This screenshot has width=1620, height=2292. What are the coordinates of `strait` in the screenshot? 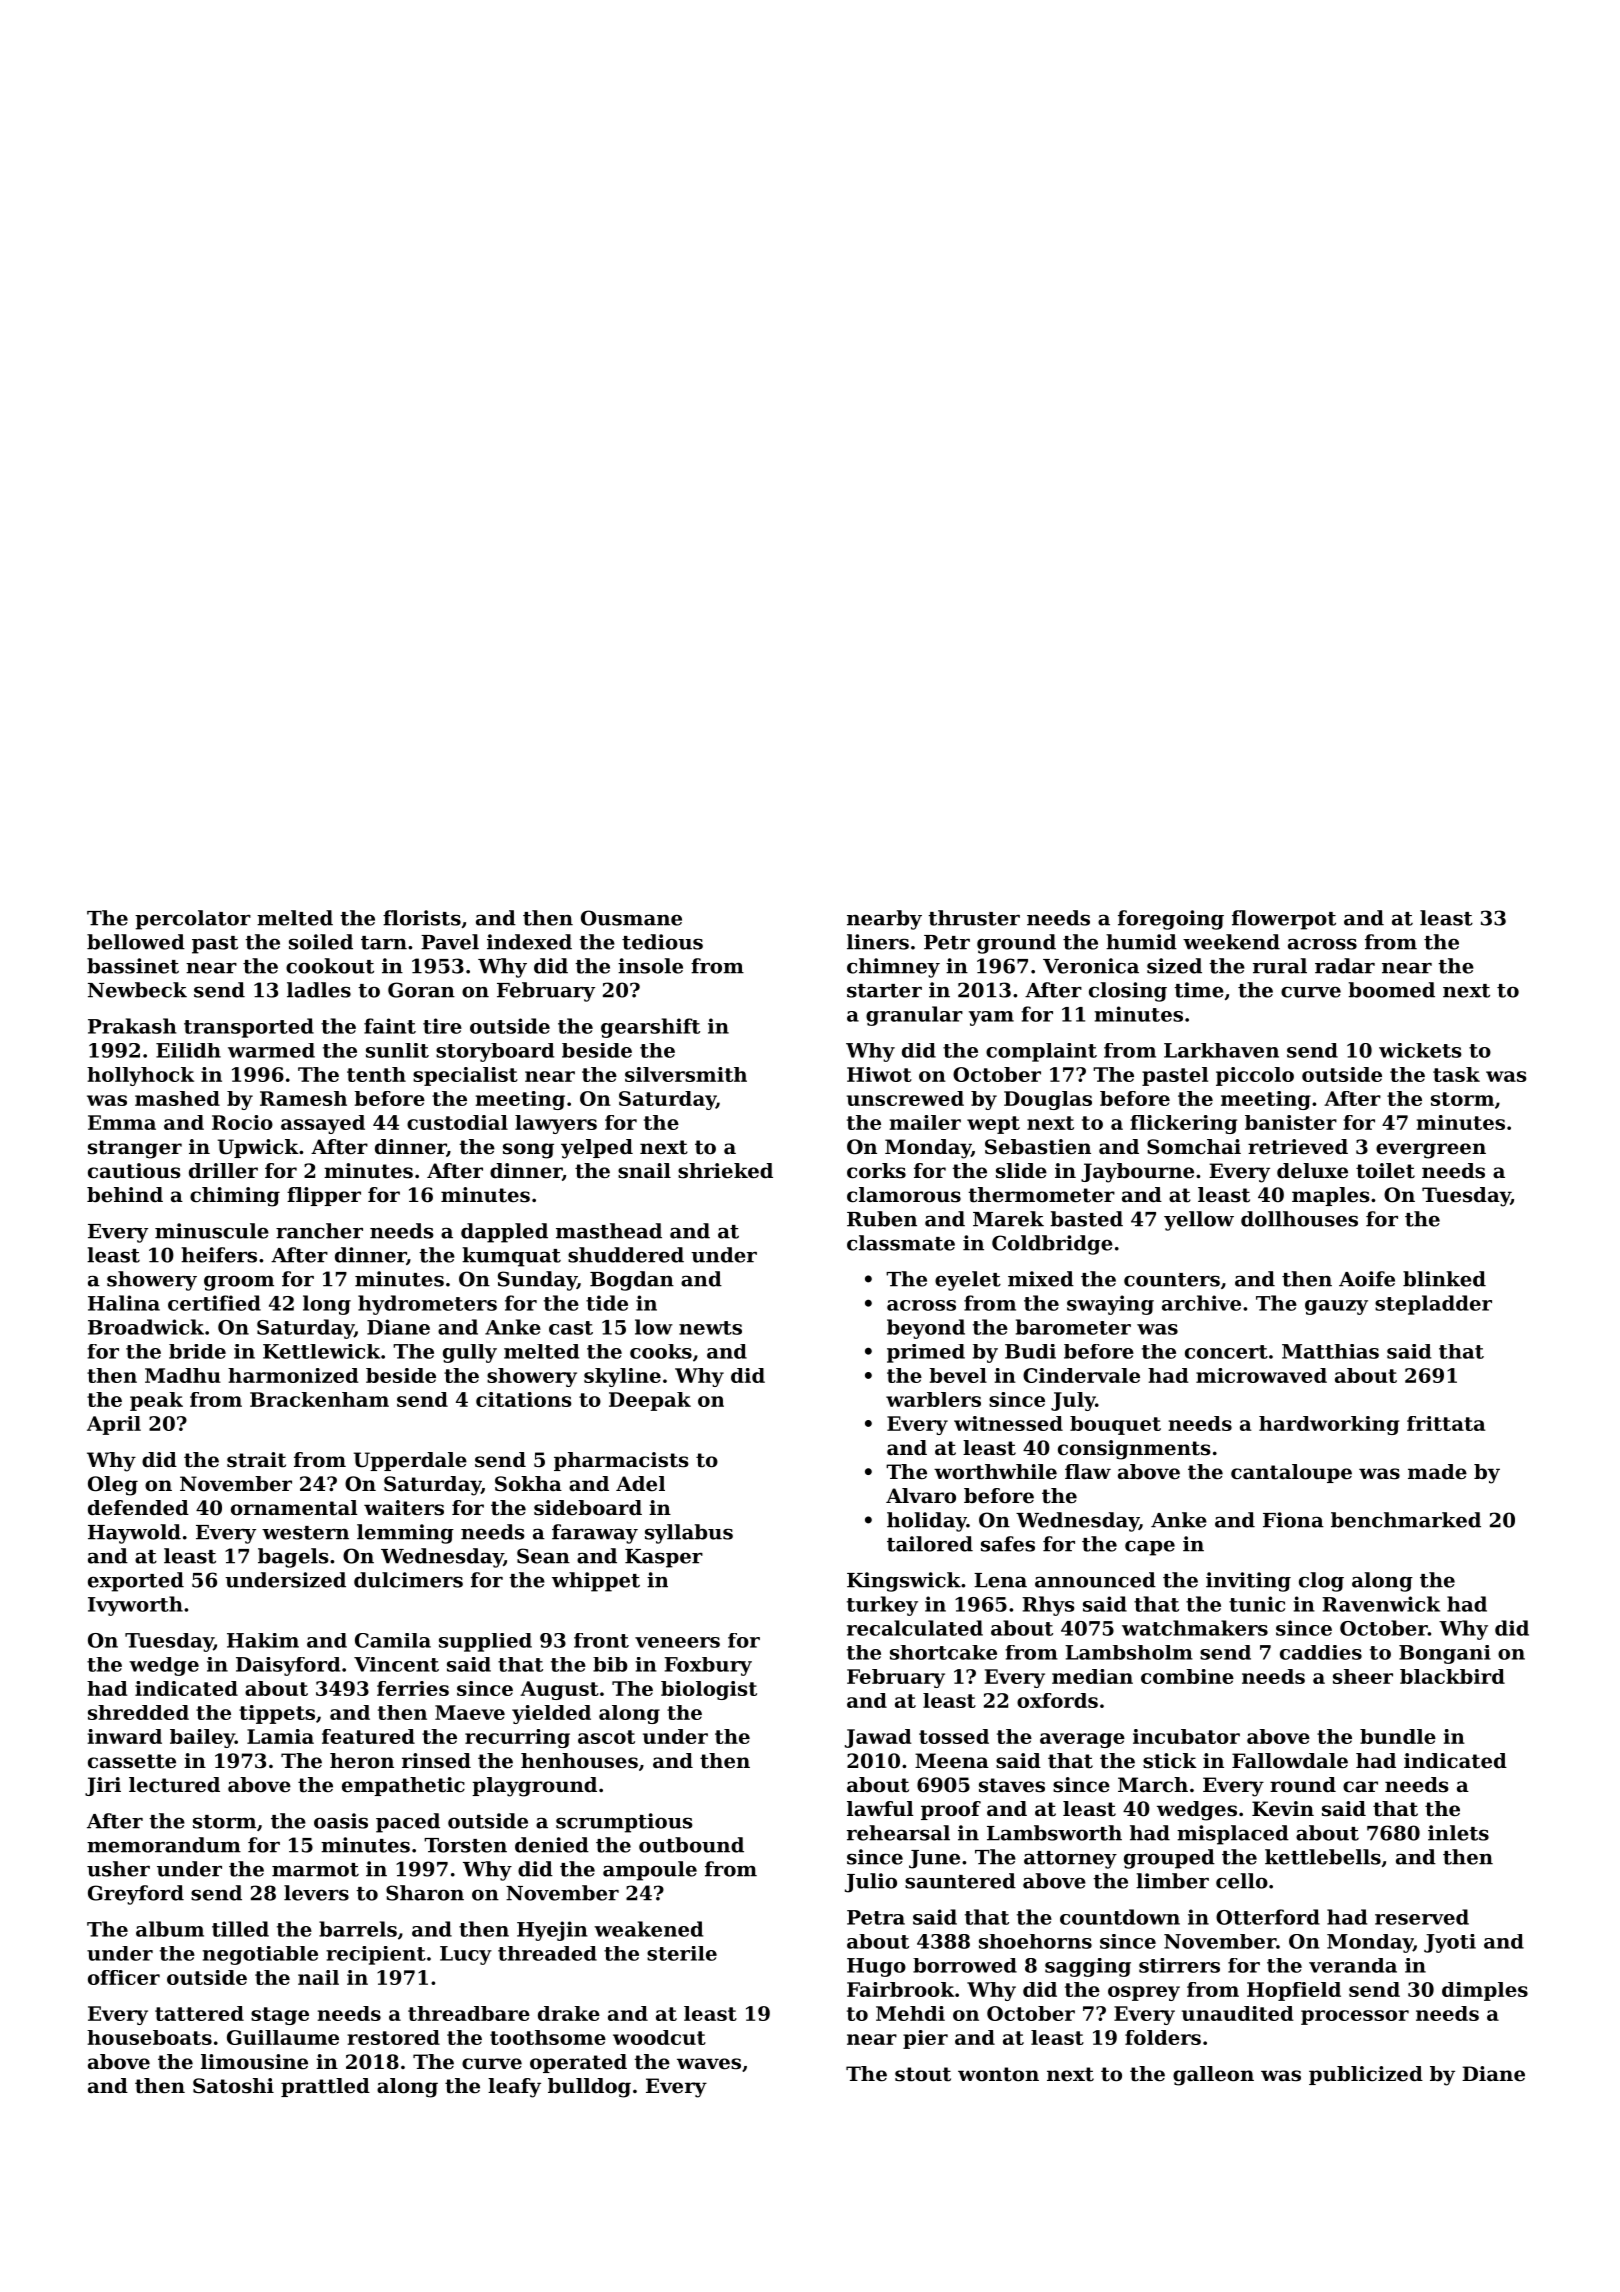 It's located at (256, 1460).
